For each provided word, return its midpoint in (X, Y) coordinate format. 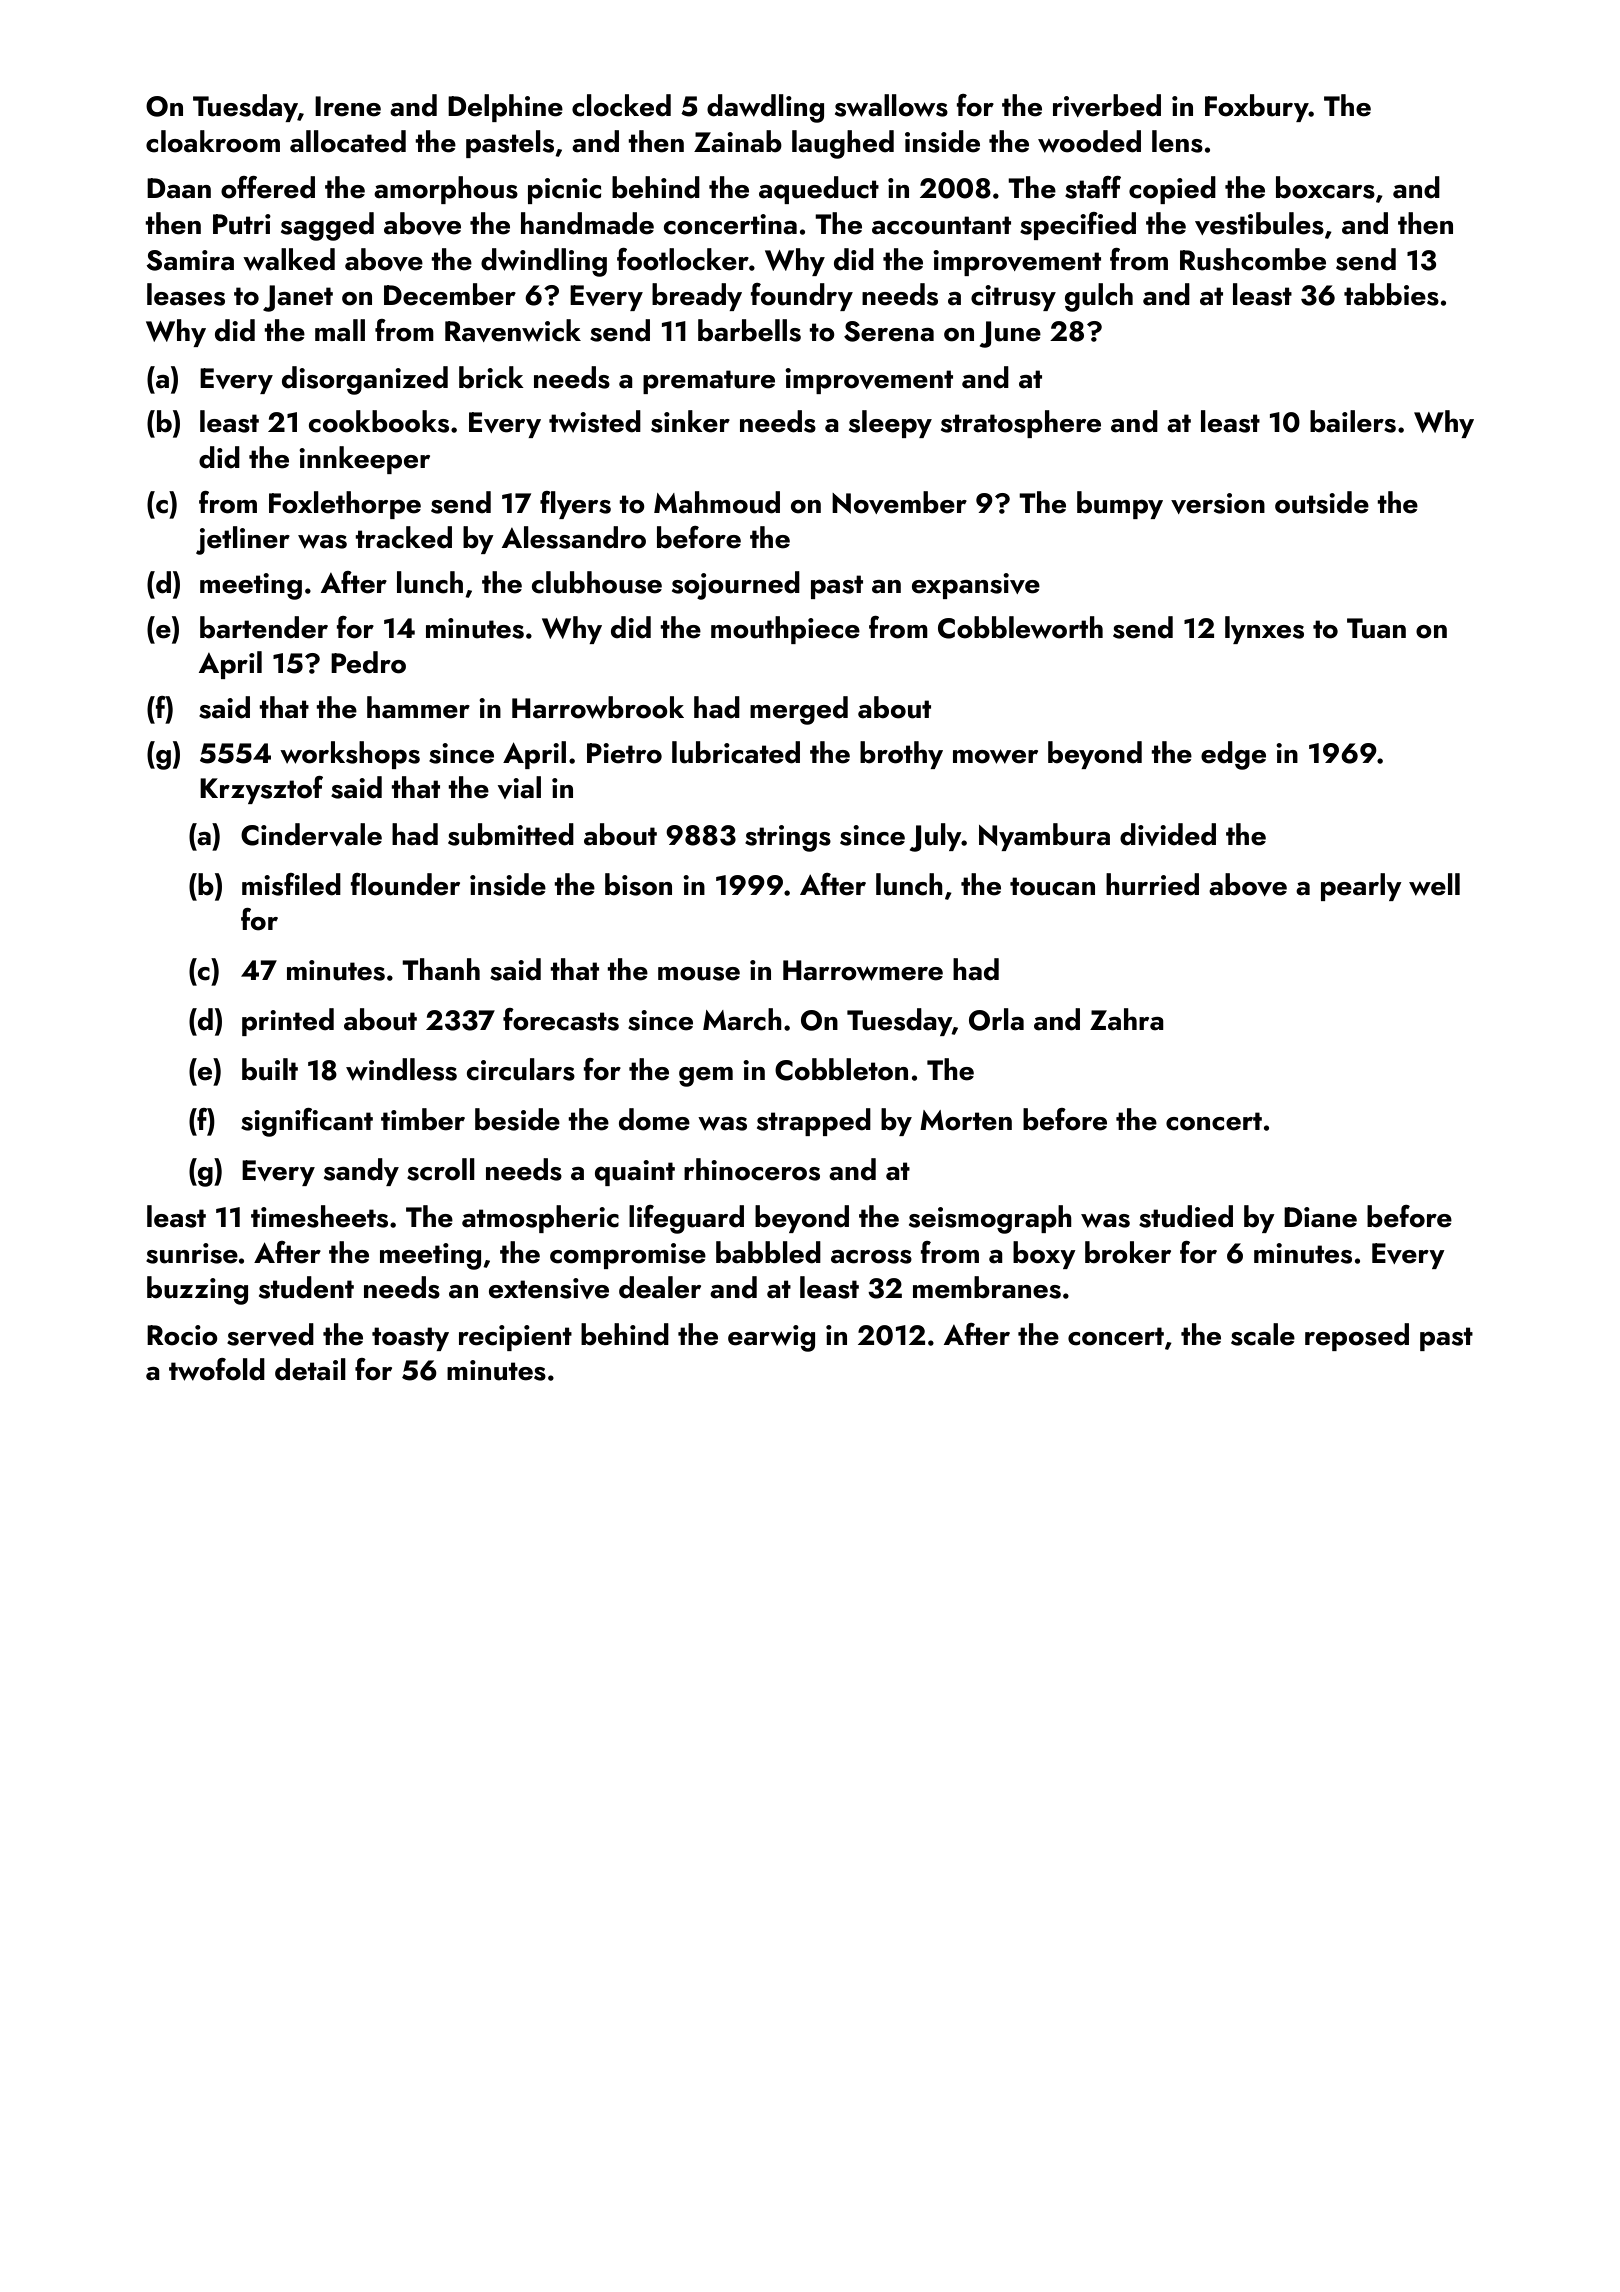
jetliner (243, 540)
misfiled (291, 884)
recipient (515, 1338)
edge (1233, 755)
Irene (348, 106)
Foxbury (1257, 108)
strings (788, 838)
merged (799, 710)
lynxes (1264, 630)
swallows (891, 105)
